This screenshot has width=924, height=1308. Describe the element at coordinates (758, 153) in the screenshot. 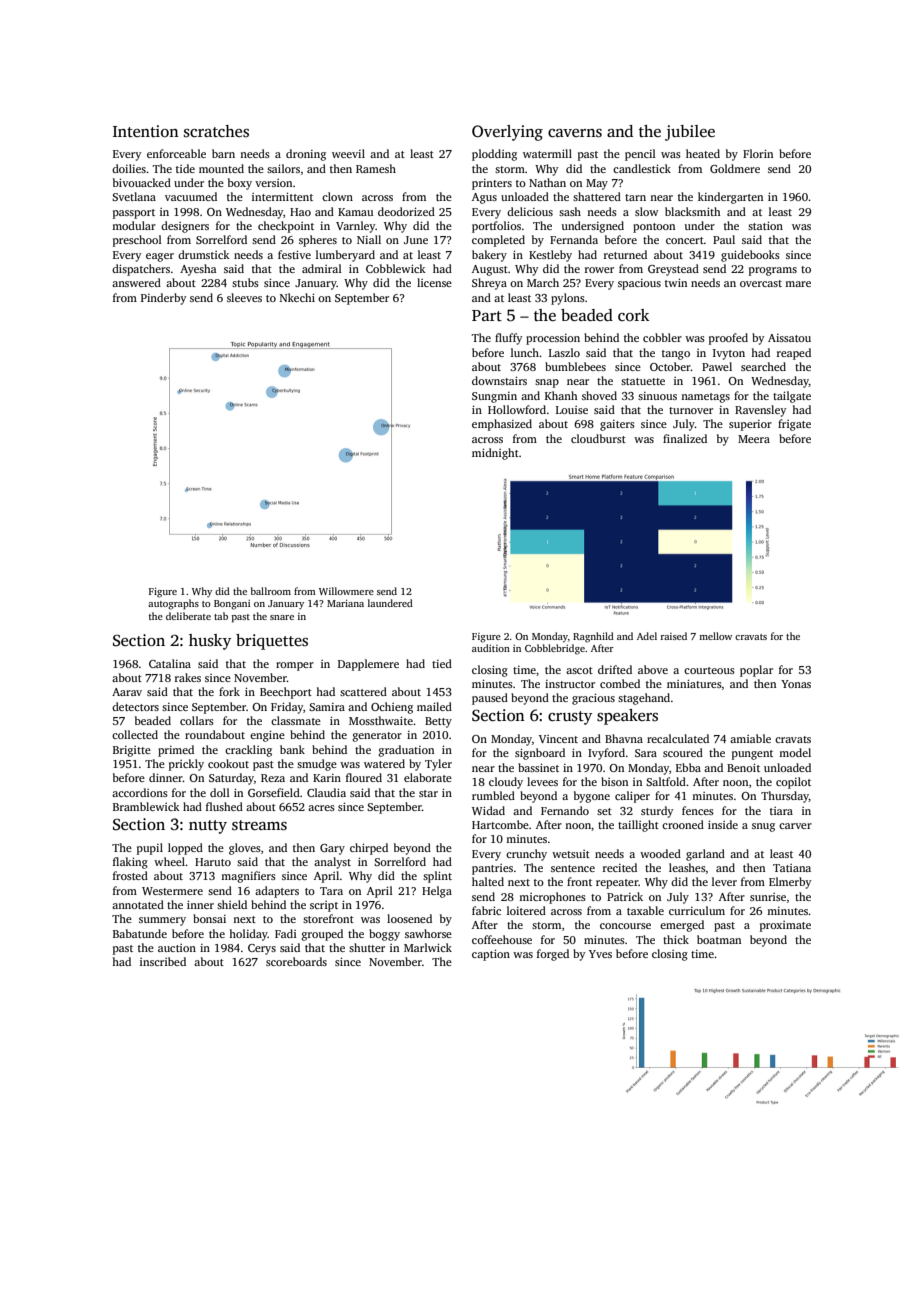

I see `Florin` at that location.
